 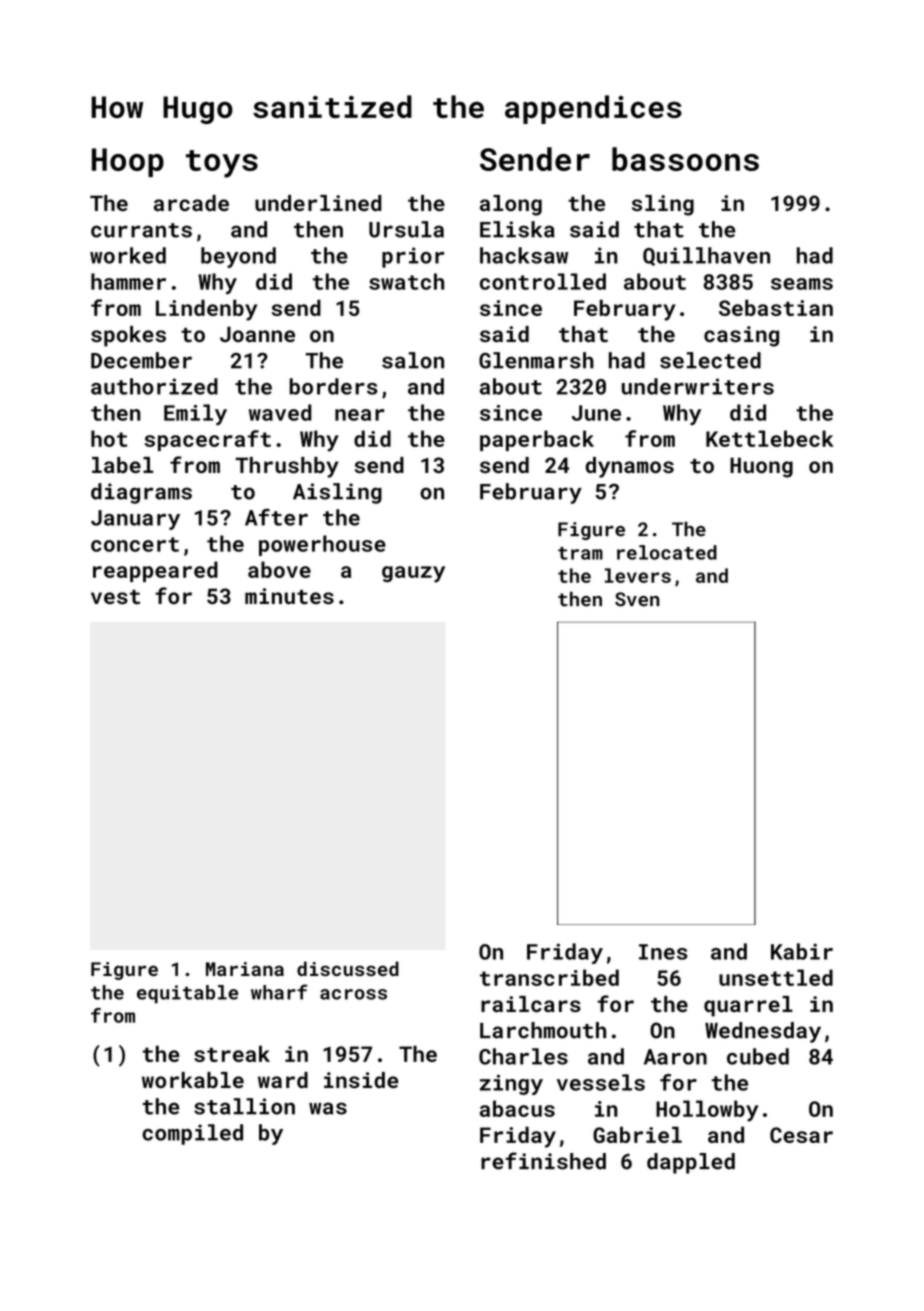 What do you see at coordinates (543, 1161) in the page?
I see `refinished` at bounding box center [543, 1161].
